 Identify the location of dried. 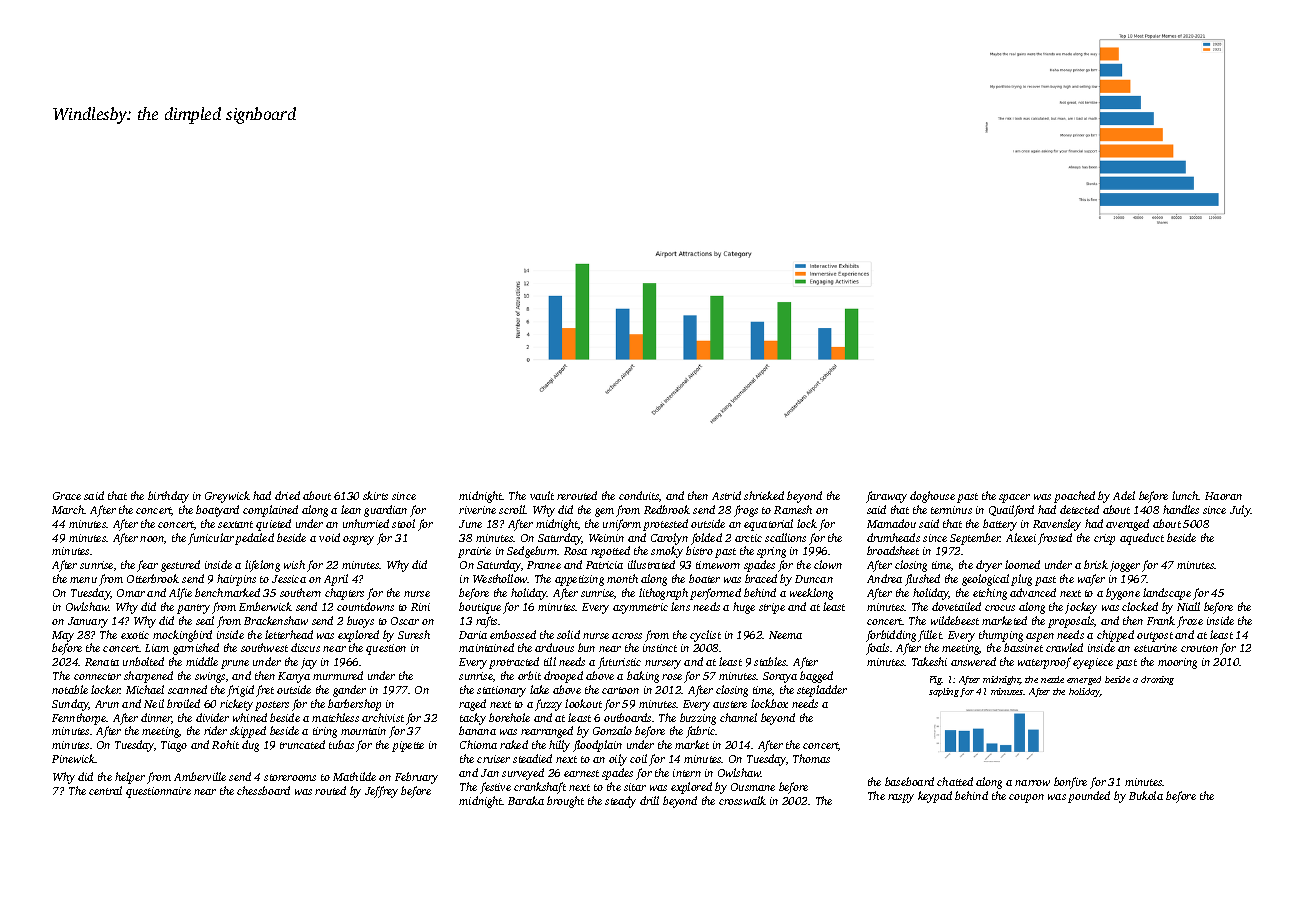
(287, 495).
